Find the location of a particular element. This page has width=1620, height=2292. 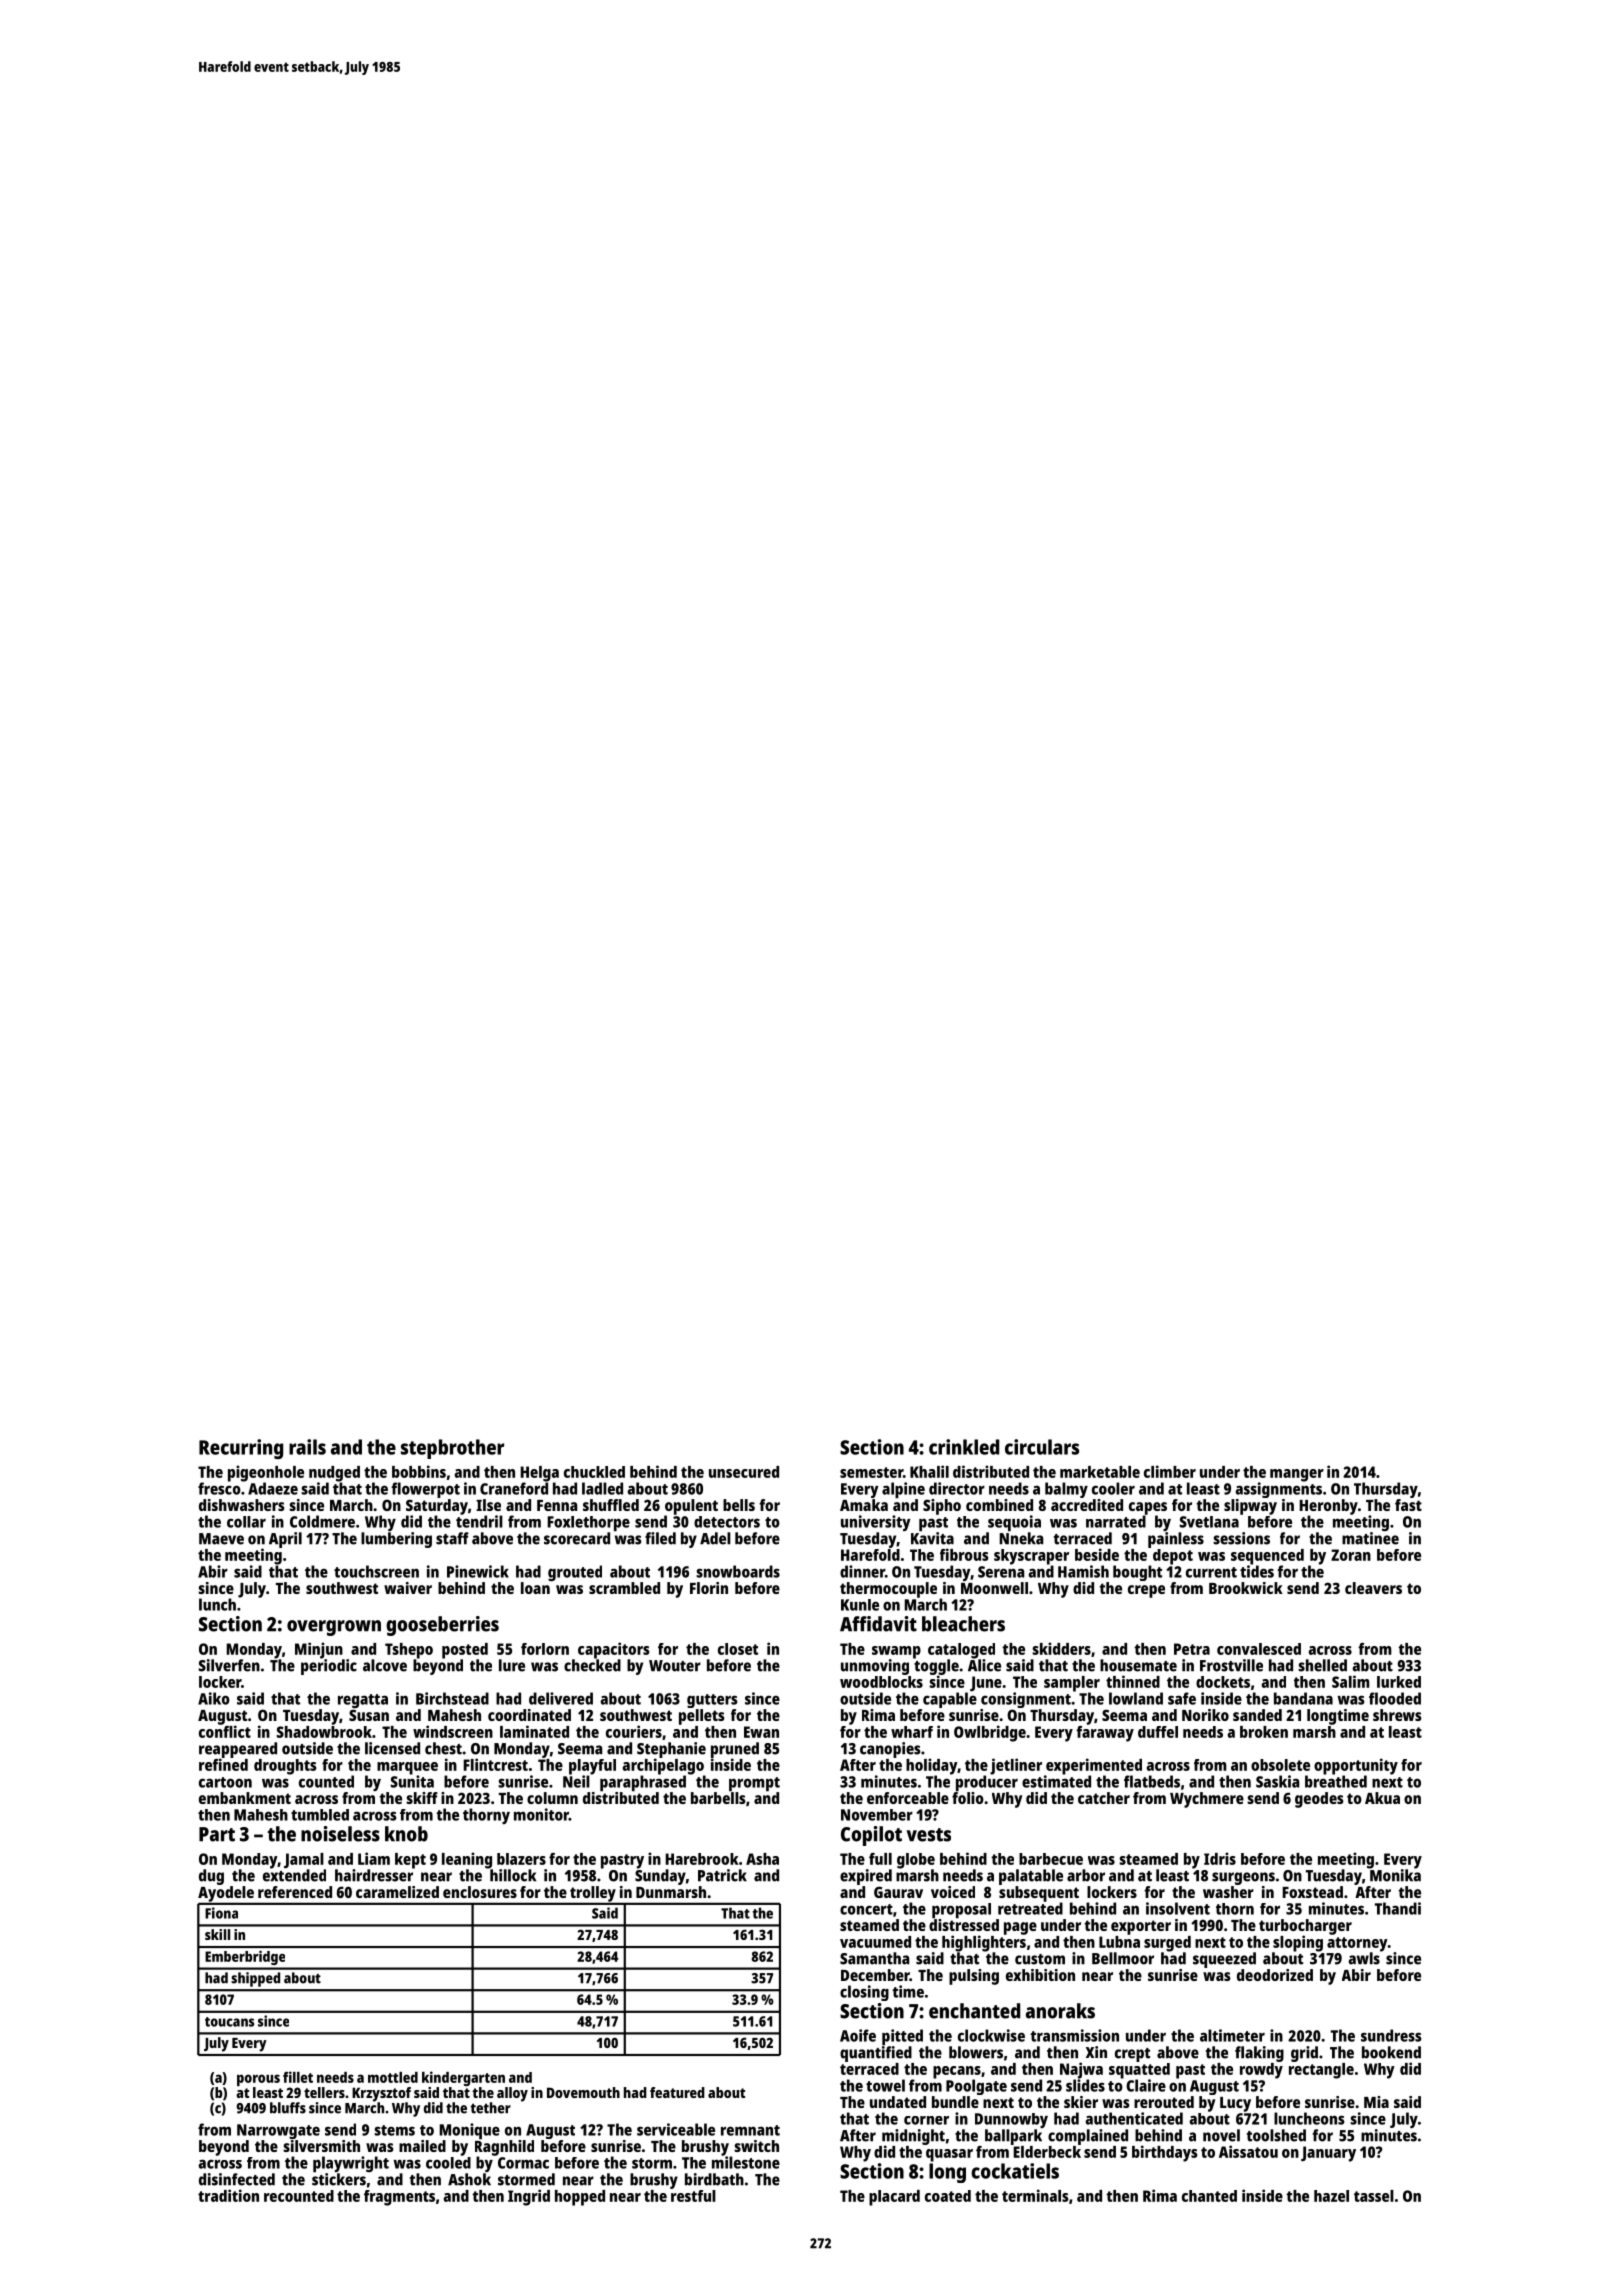

Part is located at coordinates (217, 1834).
